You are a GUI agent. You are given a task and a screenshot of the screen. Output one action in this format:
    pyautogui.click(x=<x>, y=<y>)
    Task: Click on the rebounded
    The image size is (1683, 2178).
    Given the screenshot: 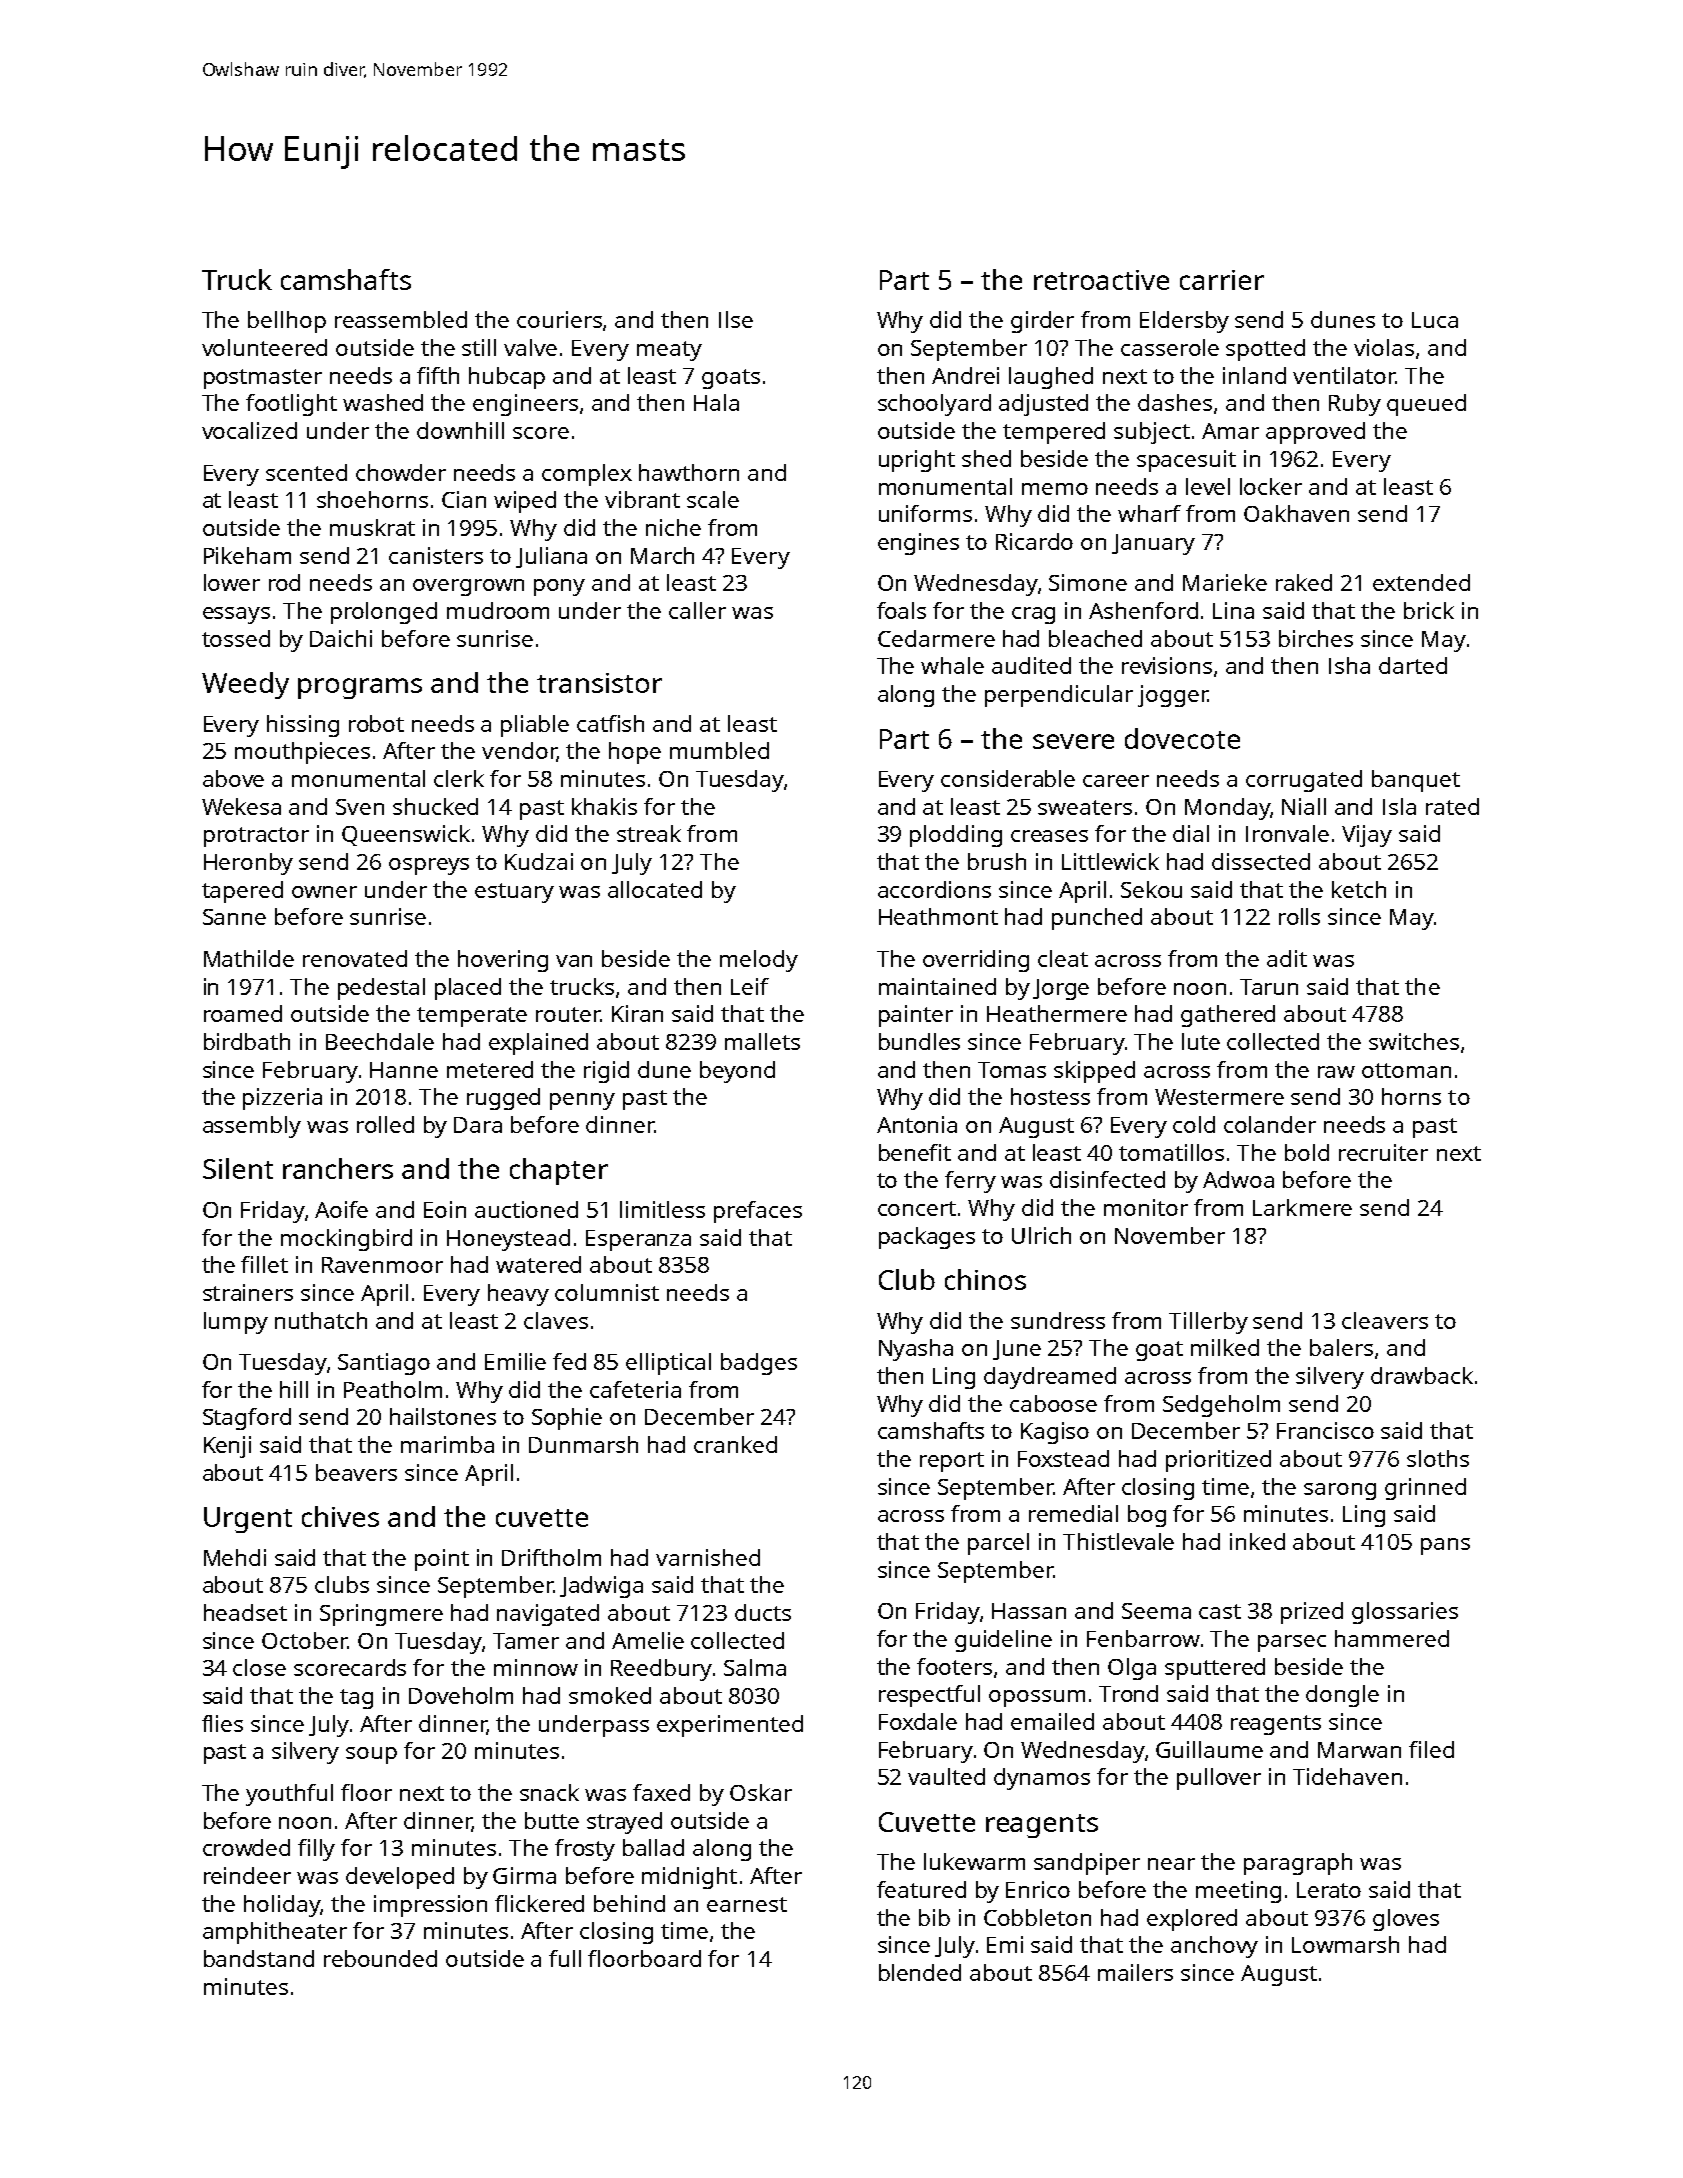 What is the action you would take?
    pyautogui.click(x=380, y=1958)
